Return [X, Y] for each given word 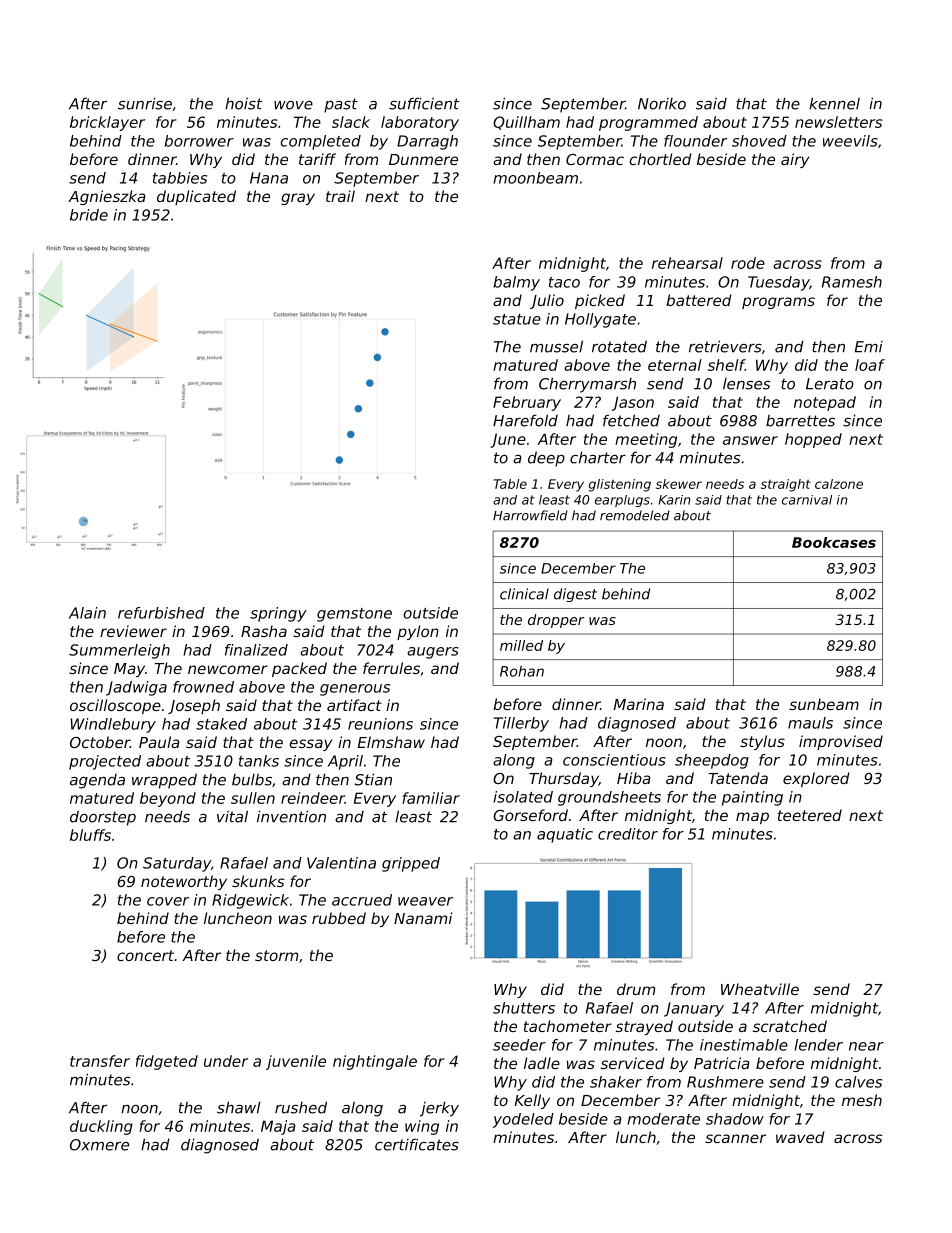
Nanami [423, 918]
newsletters [838, 122]
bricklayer [107, 123]
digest [575, 595]
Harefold [525, 420]
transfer [100, 1061]
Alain [87, 613]
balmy [516, 283]
